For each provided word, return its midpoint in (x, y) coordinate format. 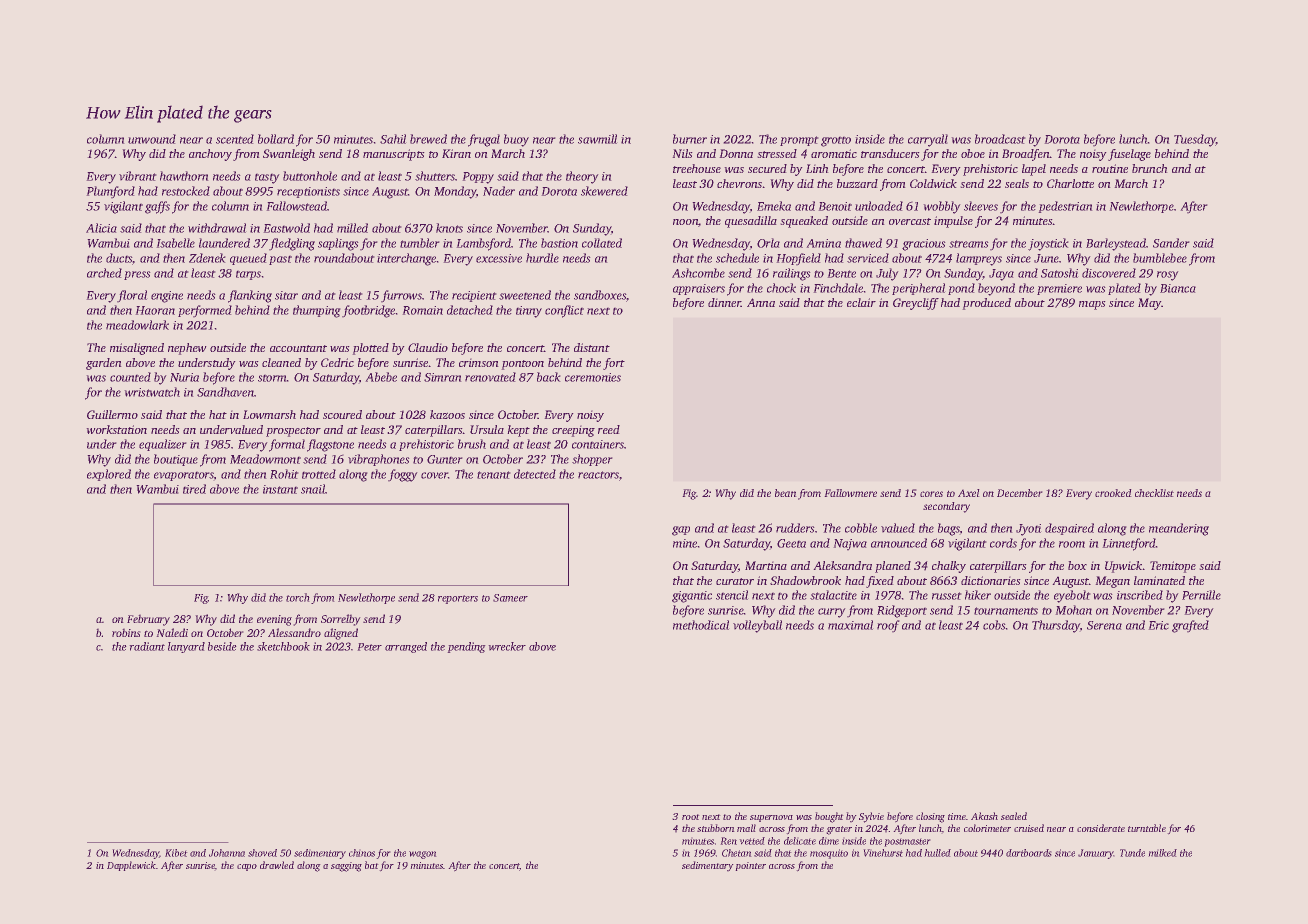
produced (986, 304)
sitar (286, 295)
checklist (1154, 493)
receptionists (308, 192)
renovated (490, 377)
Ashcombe (698, 273)
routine (1110, 168)
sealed (1014, 816)
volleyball (758, 626)
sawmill (598, 139)
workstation (116, 429)
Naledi (172, 632)
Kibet (176, 853)
